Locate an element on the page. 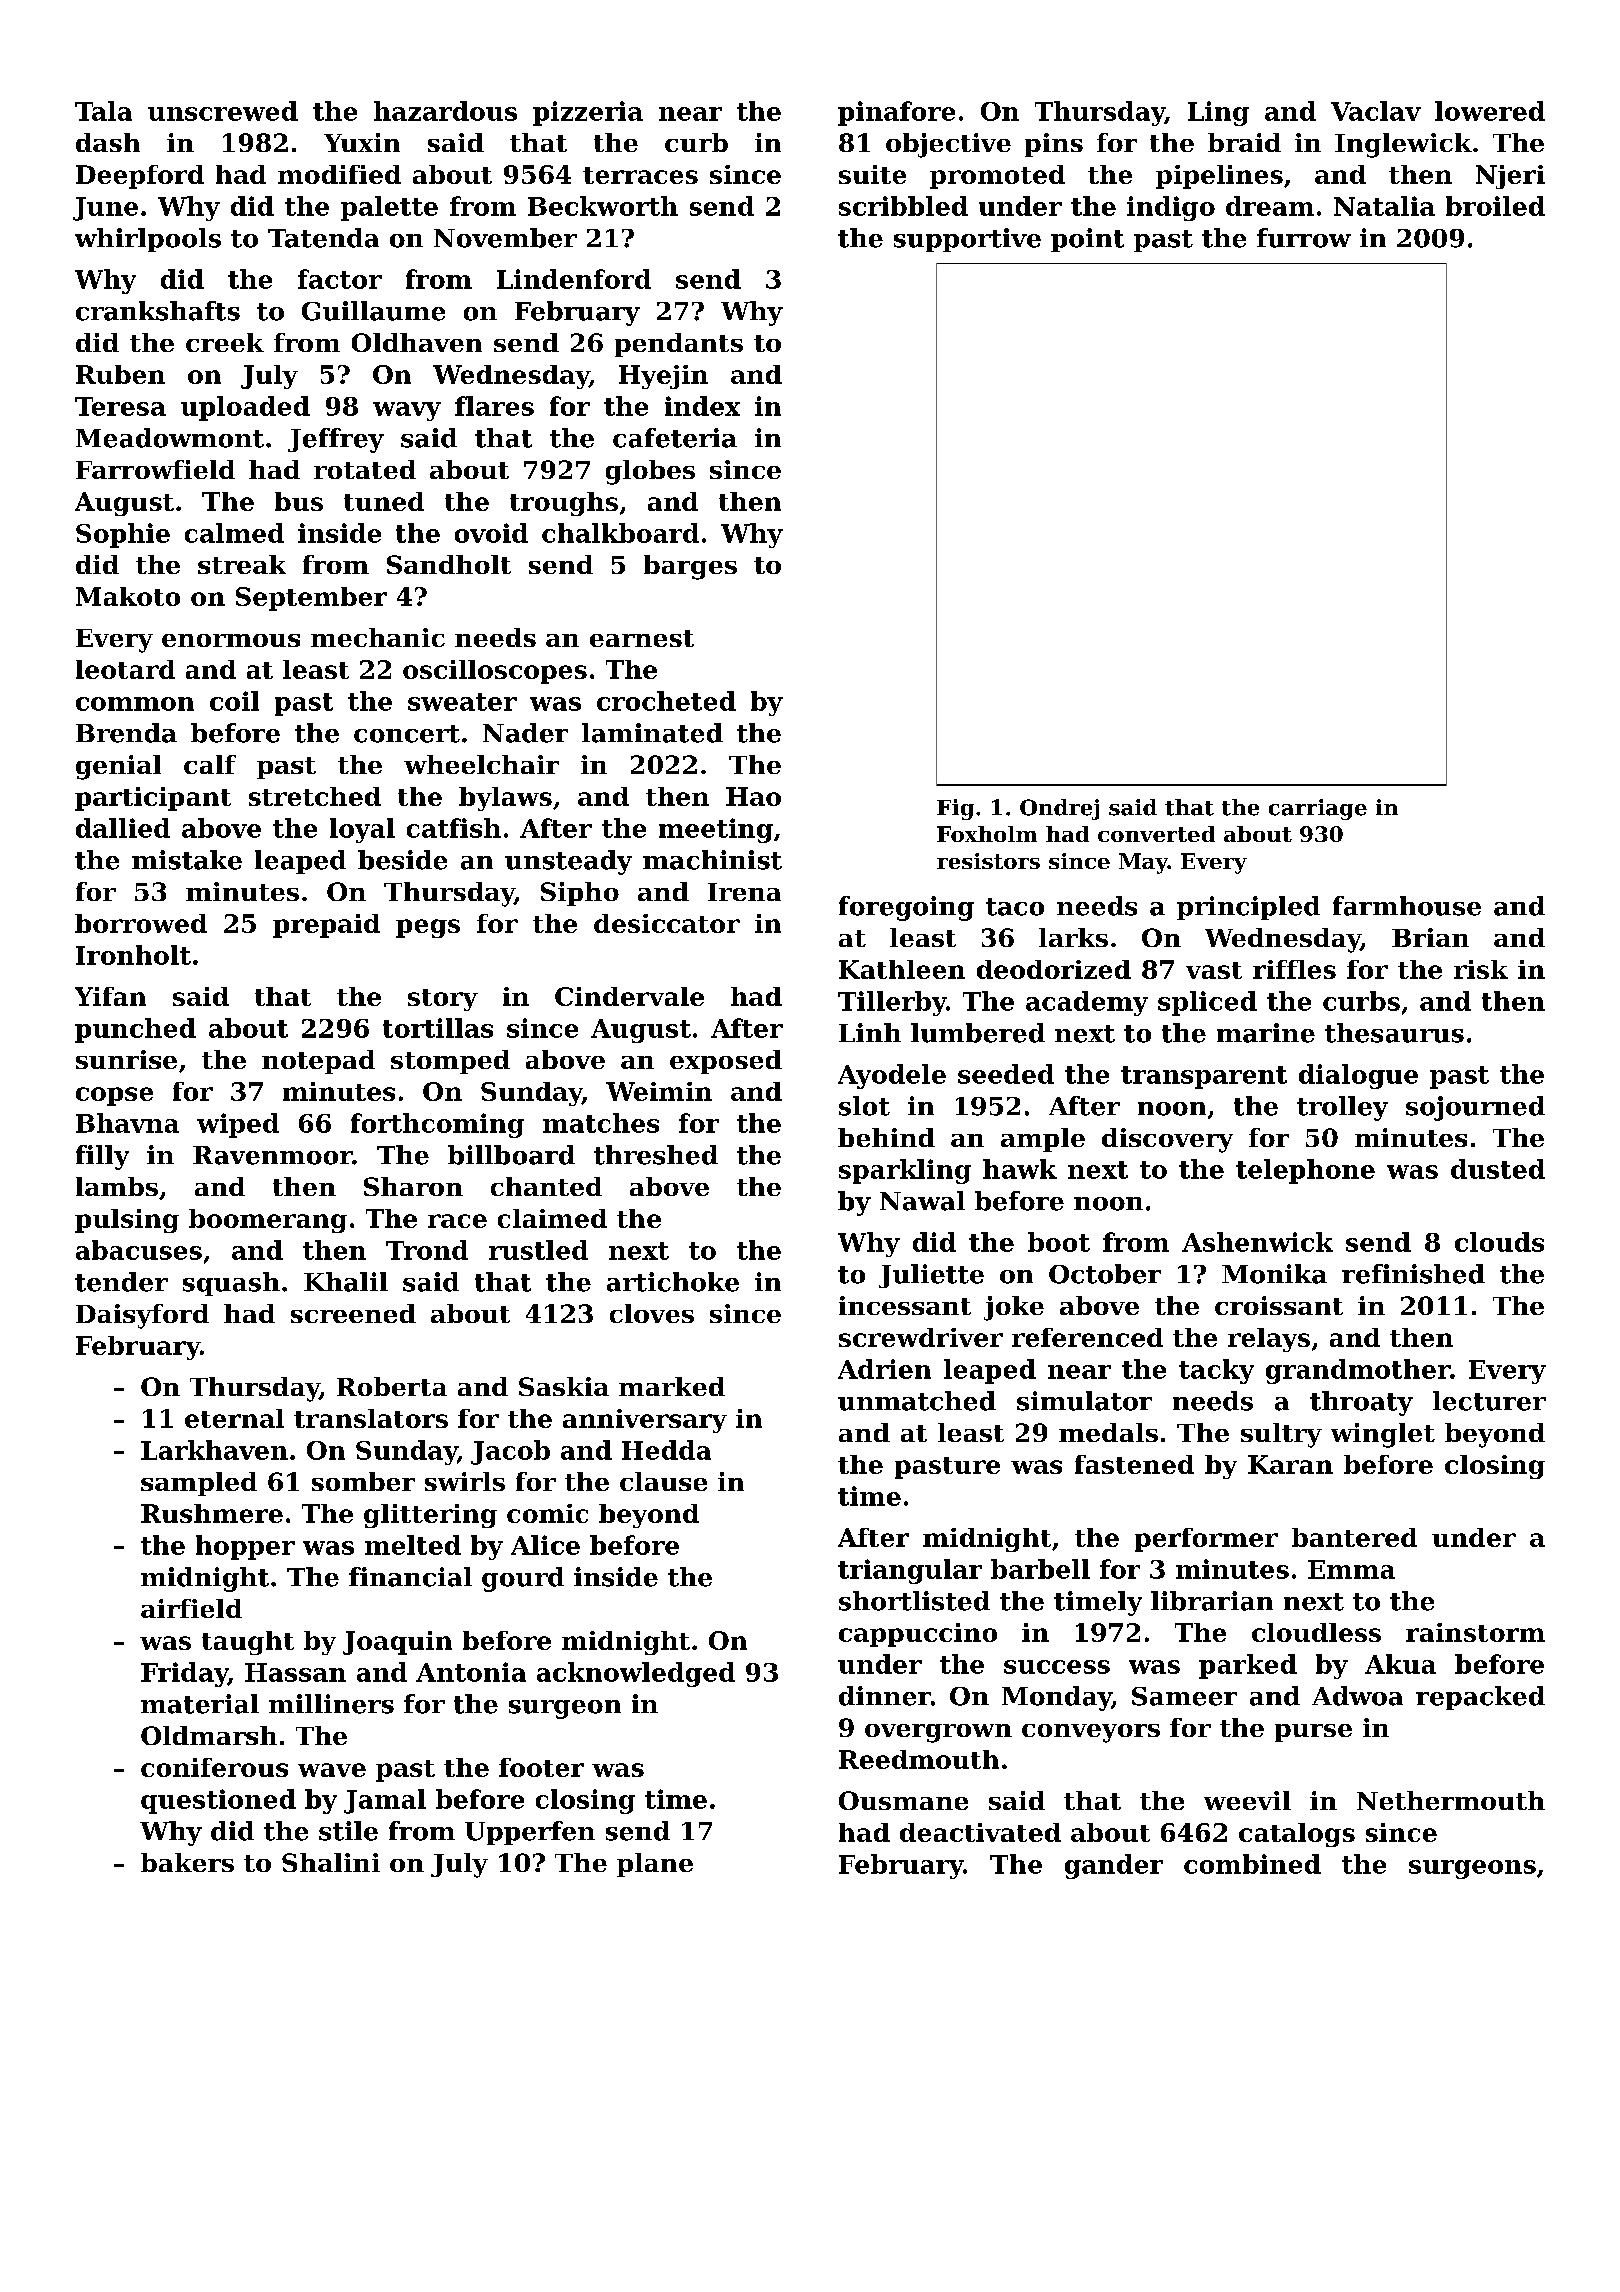 The image size is (1620, 2292). Jamal is located at coordinates (385, 1801).
